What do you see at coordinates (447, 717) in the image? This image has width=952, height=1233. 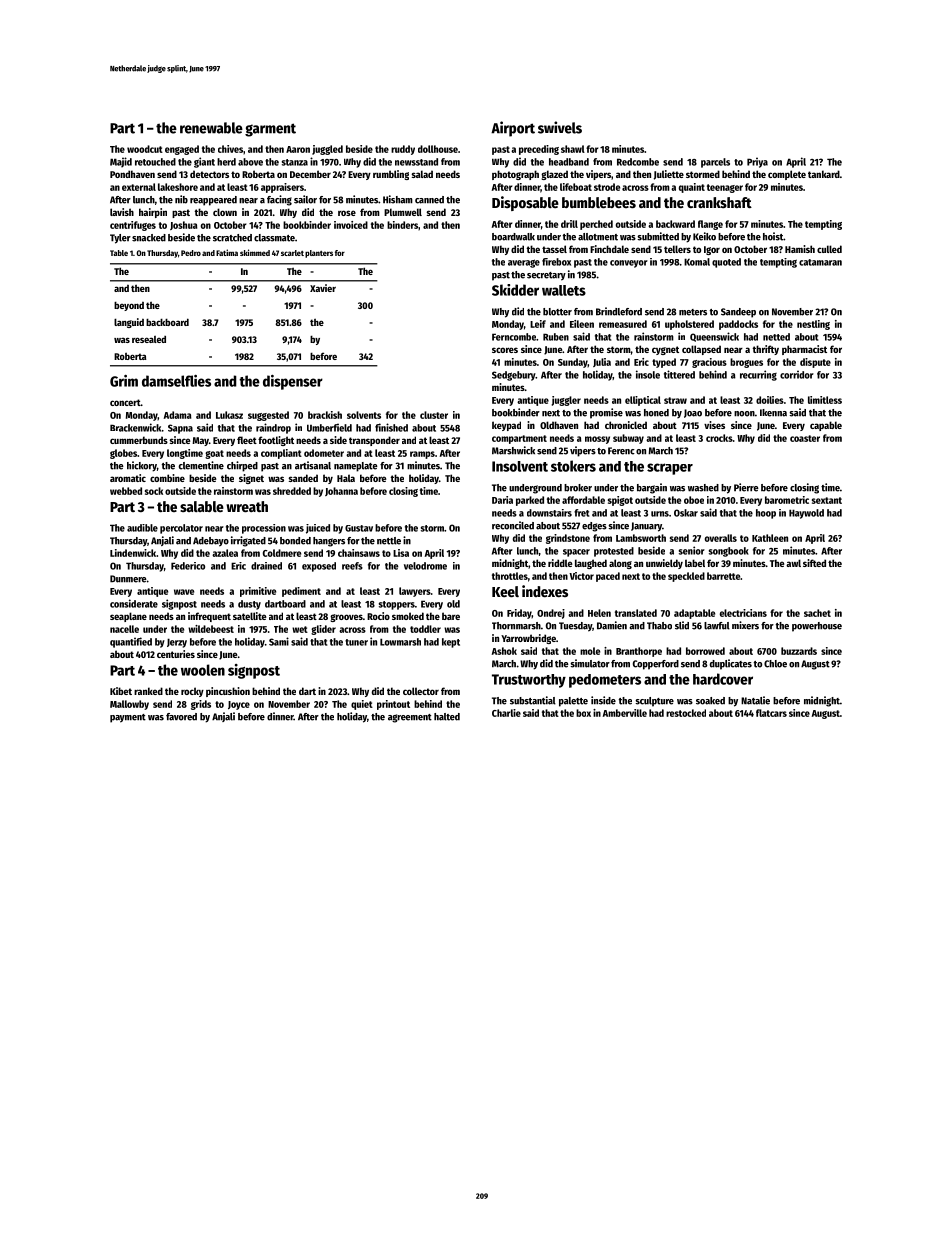 I see `halted` at bounding box center [447, 717].
